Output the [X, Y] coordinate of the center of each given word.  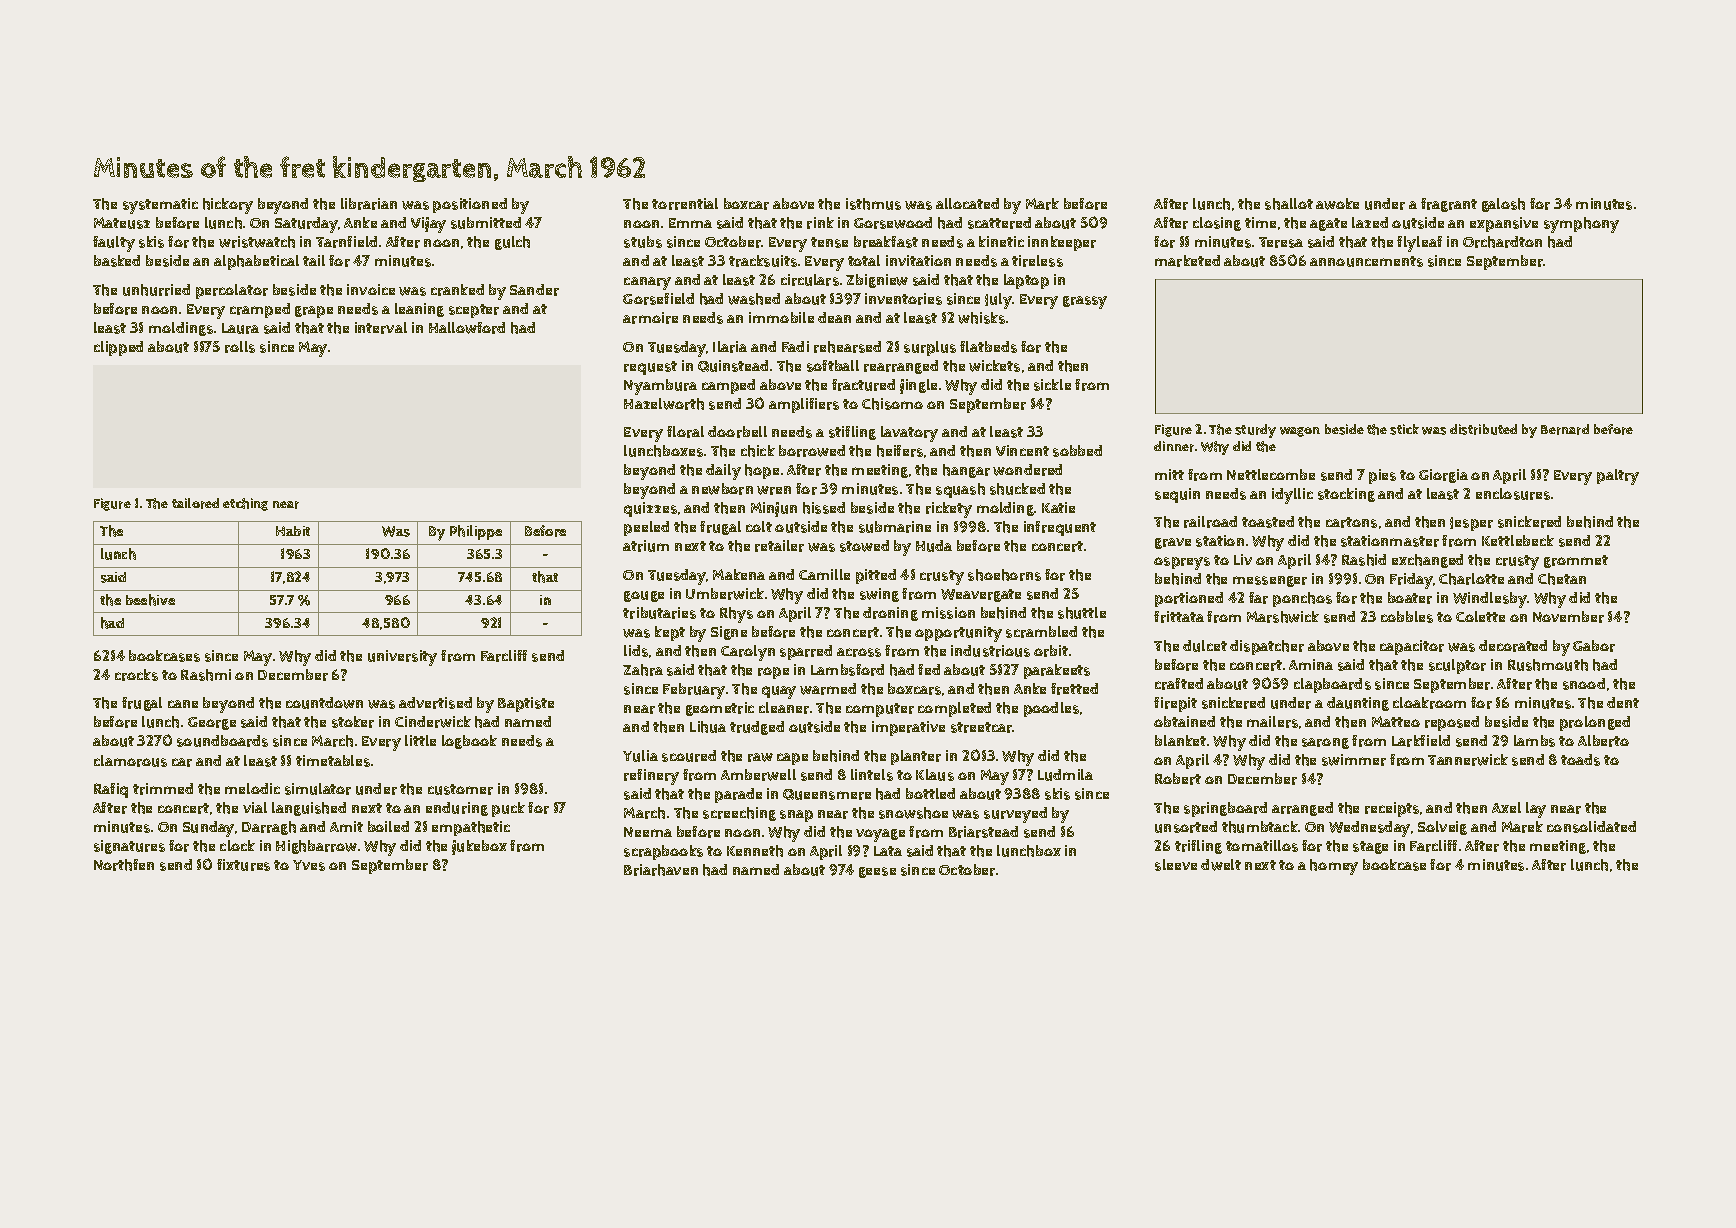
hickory [228, 206]
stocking [1346, 495]
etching [245, 504]
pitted [876, 576]
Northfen [124, 865]
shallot [1289, 204]
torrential [685, 204]
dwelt [1221, 865]
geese [877, 872]
